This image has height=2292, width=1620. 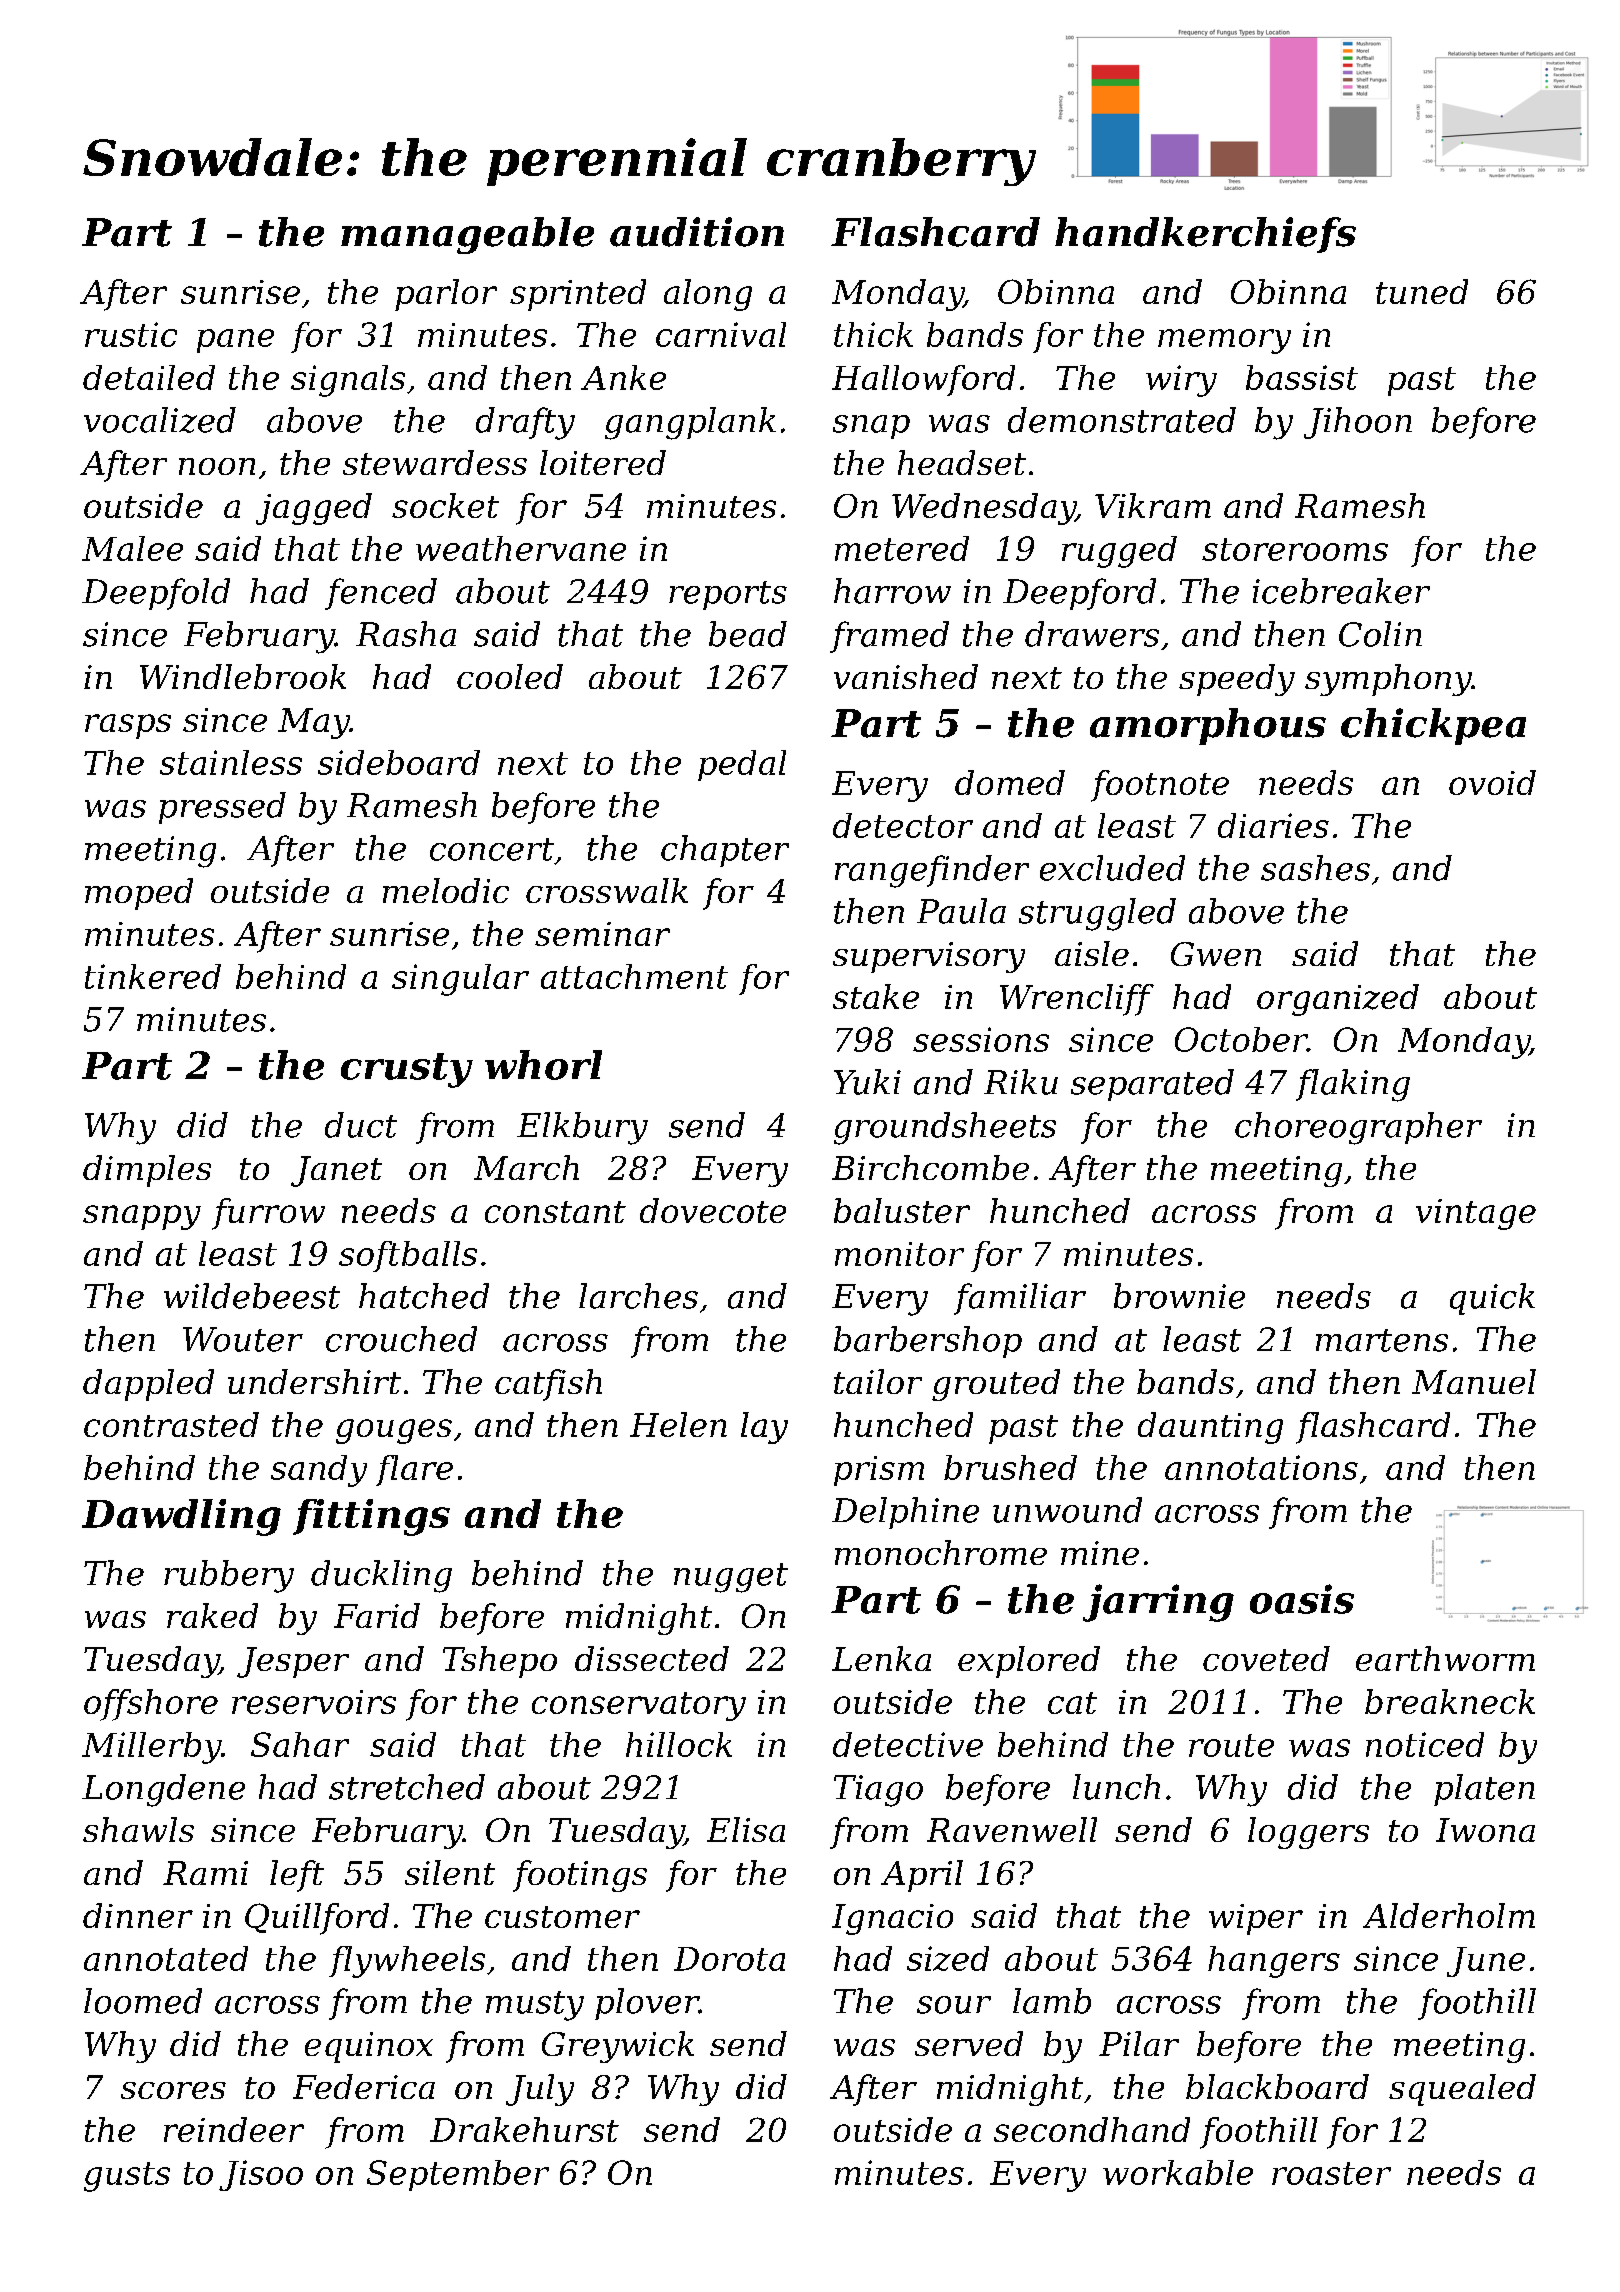 What do you see at coordinates (697, 232) in the image?
I see `audition` at bounding box center [697, 232].
